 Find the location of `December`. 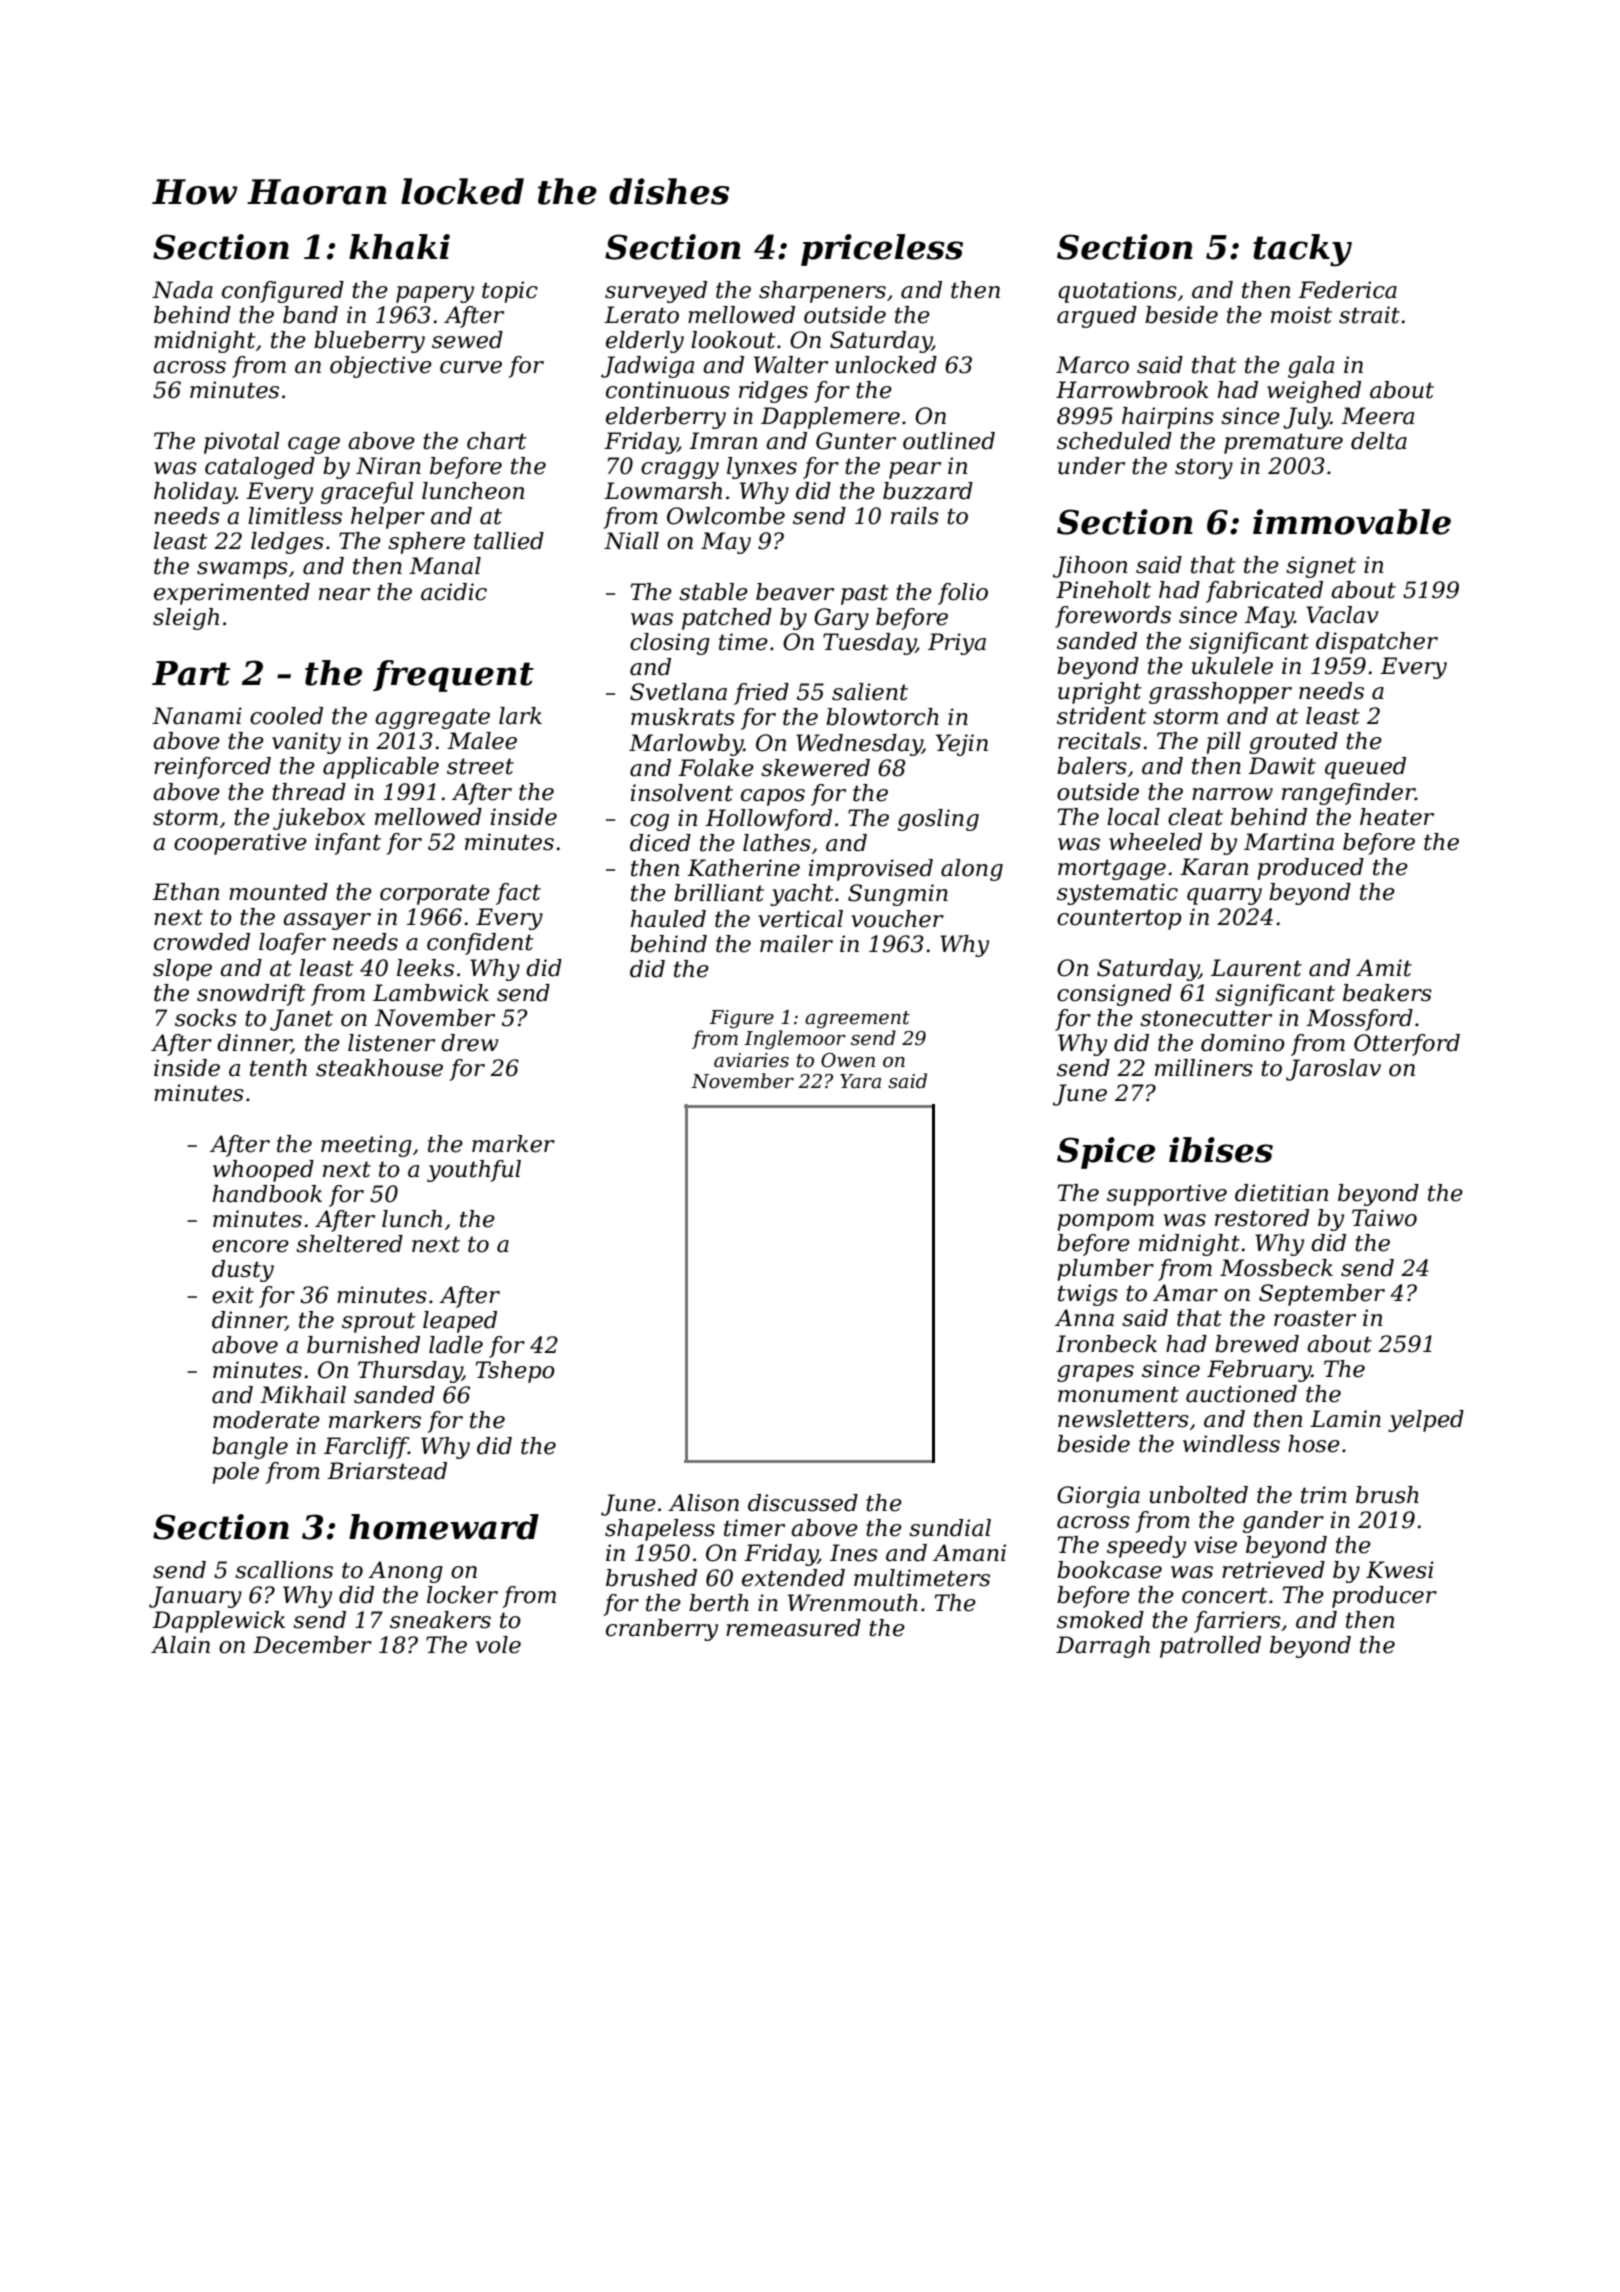

December is located at coordinates (312, 1645).
